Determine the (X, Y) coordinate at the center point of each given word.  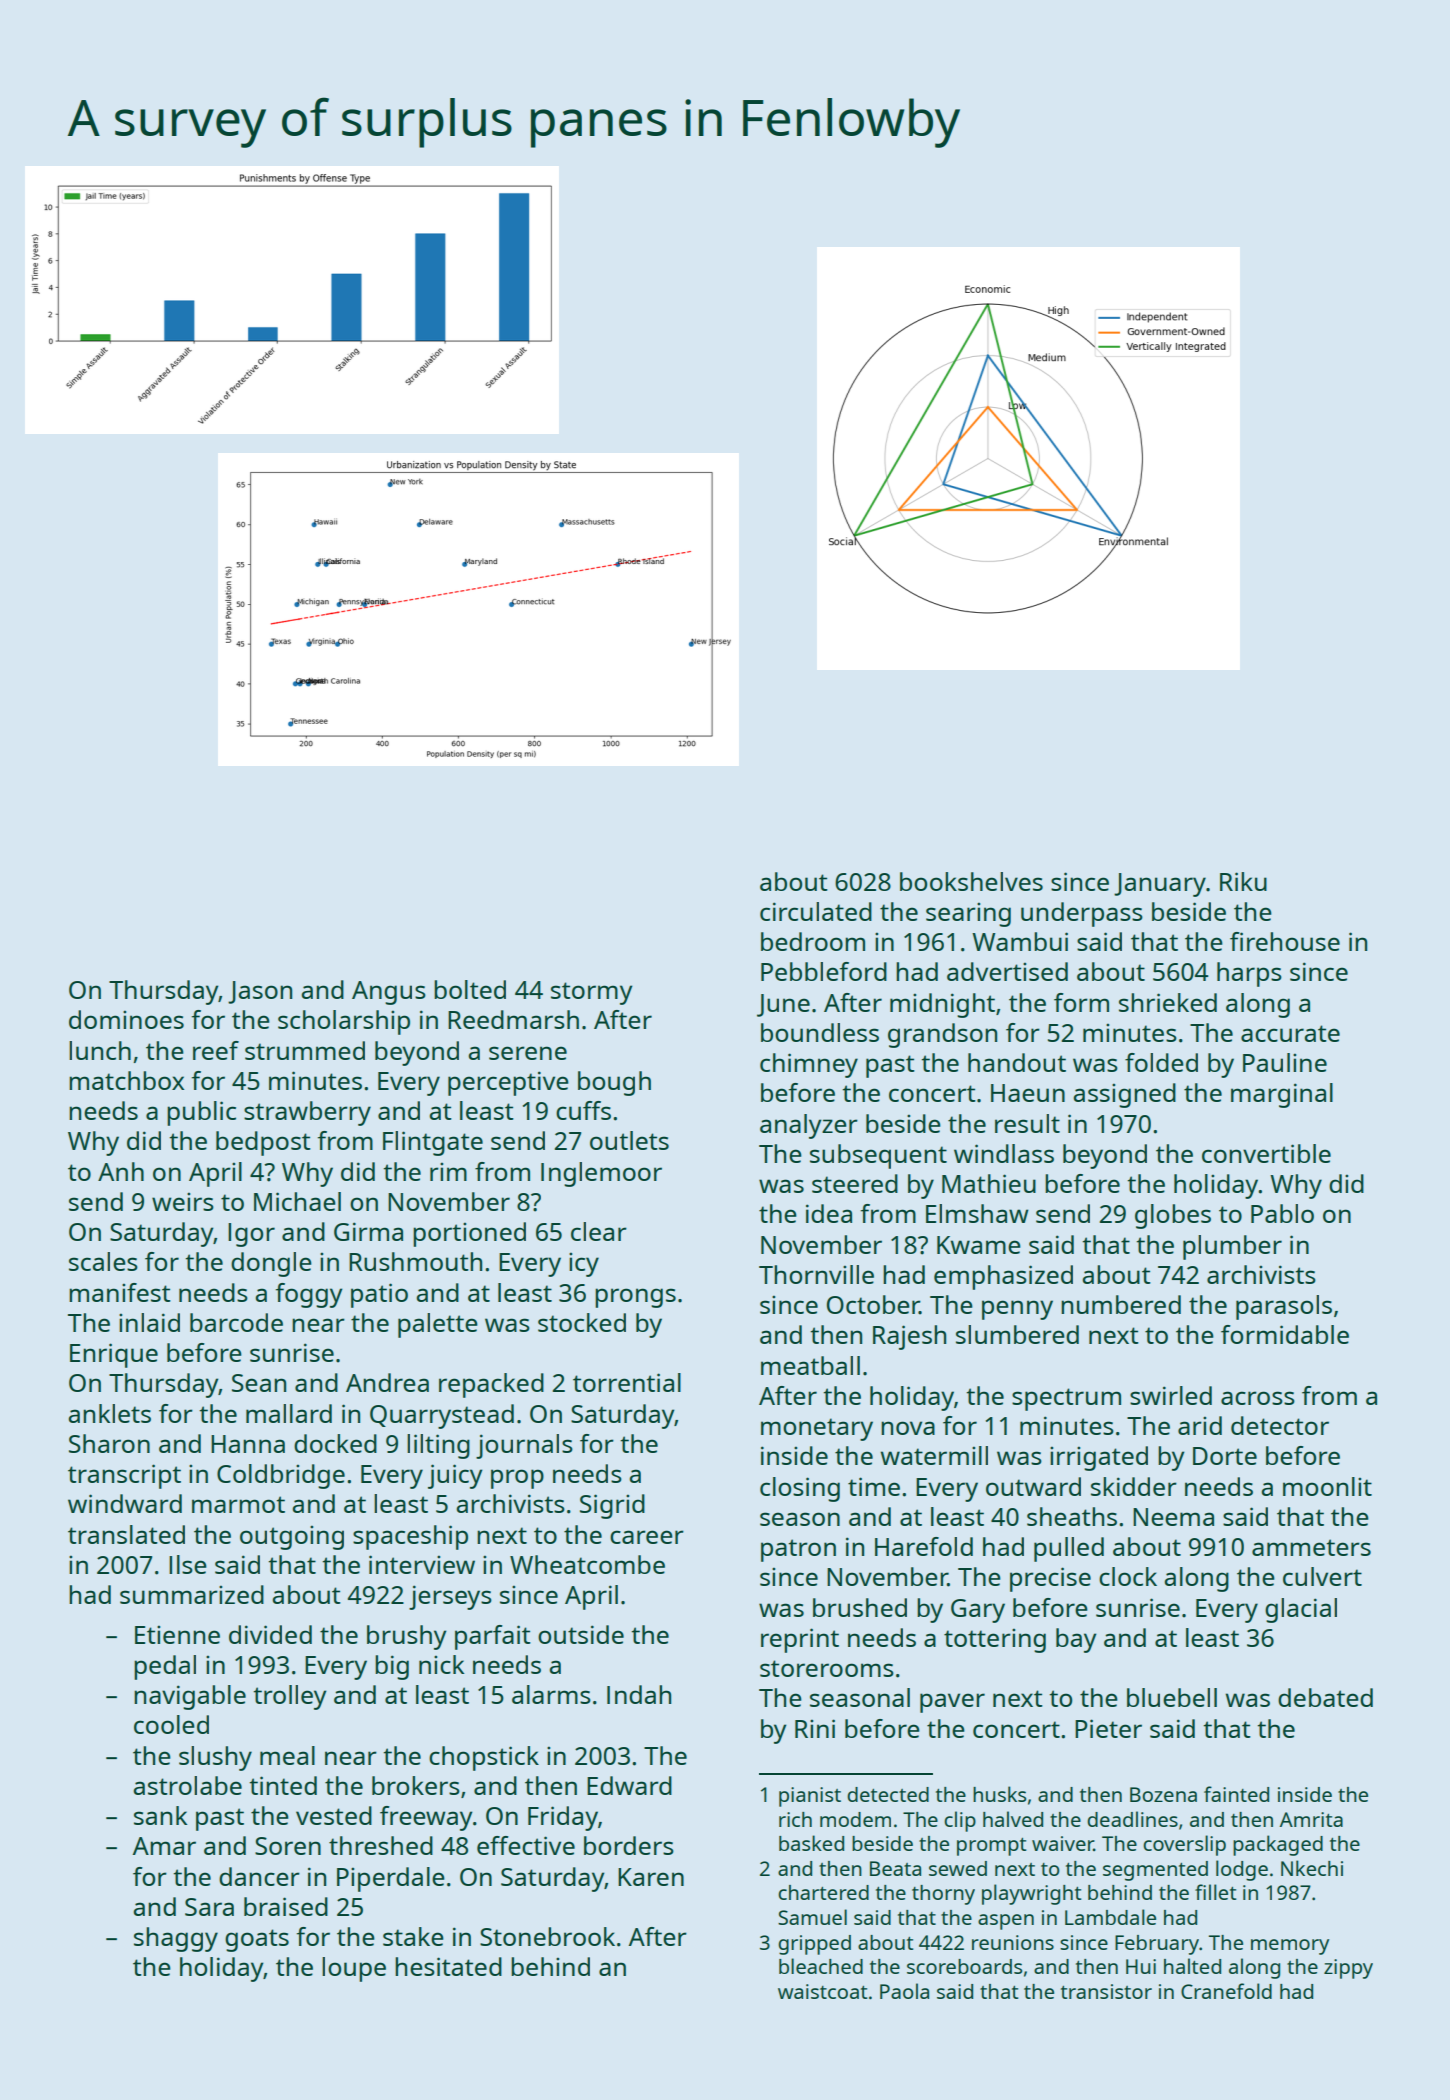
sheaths (1072, 1516)
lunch (100, 1050)
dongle (271, 1264)
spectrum (1066, 1399)
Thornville (816, 1274)
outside (581, 1634)
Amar (164, 1846)
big (392, 1667)
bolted (470, 989)
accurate (1290, 1033)
